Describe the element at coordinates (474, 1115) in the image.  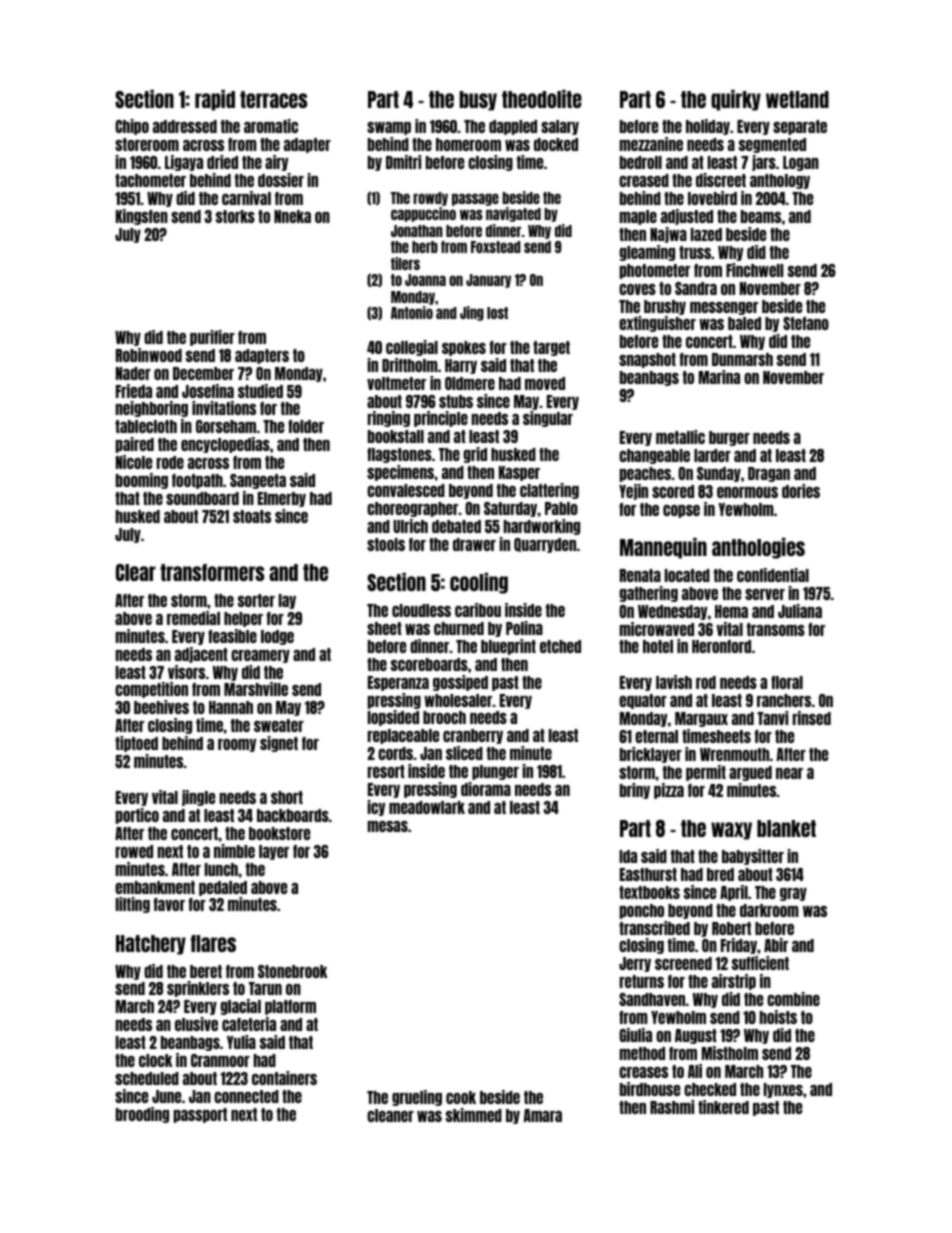
I see `skimmed` at that location.
